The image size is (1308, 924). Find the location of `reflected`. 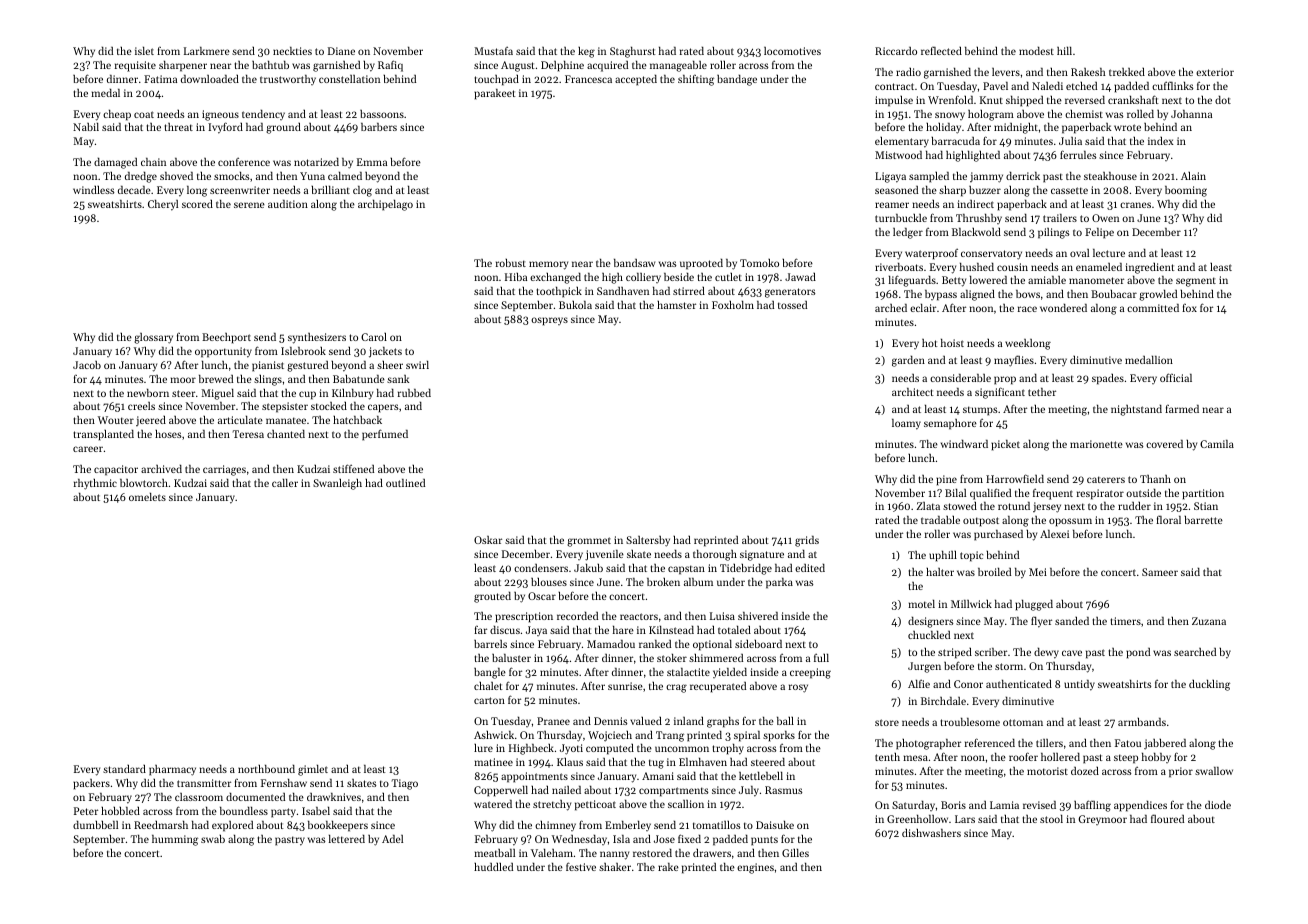

reflected is located at coordinates (941, 51).
